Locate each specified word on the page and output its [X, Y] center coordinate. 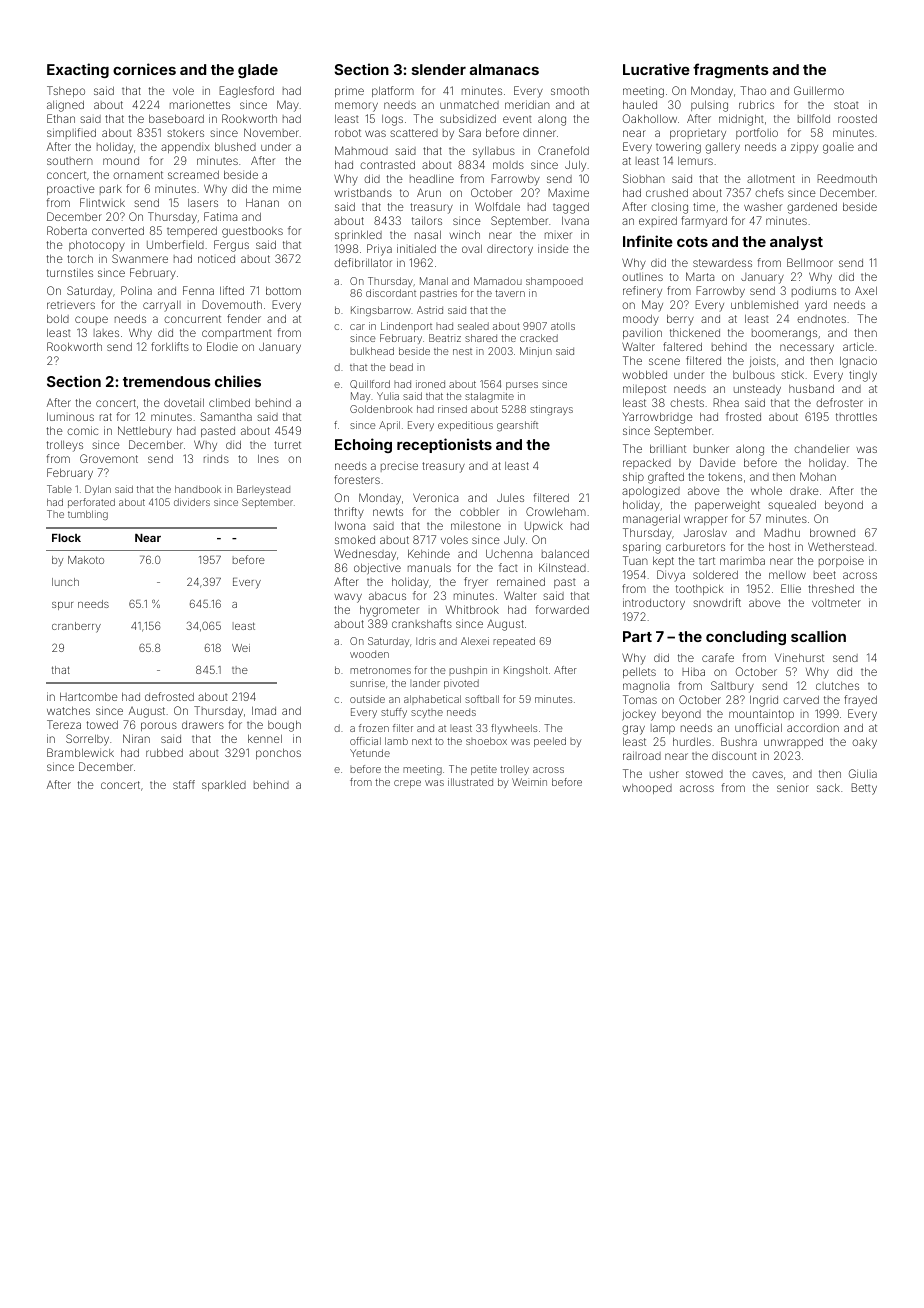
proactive [71, 189]
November [271, 132]
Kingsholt [526, 671]
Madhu [782, 532]
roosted [857, 119]
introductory [654, 604]
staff [184, 784]
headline [432, 178]
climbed [229, 402]
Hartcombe [89, 696]
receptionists [444, 445]
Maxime [568, 192]
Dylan [98, 490]
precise [399, 466]
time [704, 206]
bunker [711, 448]
